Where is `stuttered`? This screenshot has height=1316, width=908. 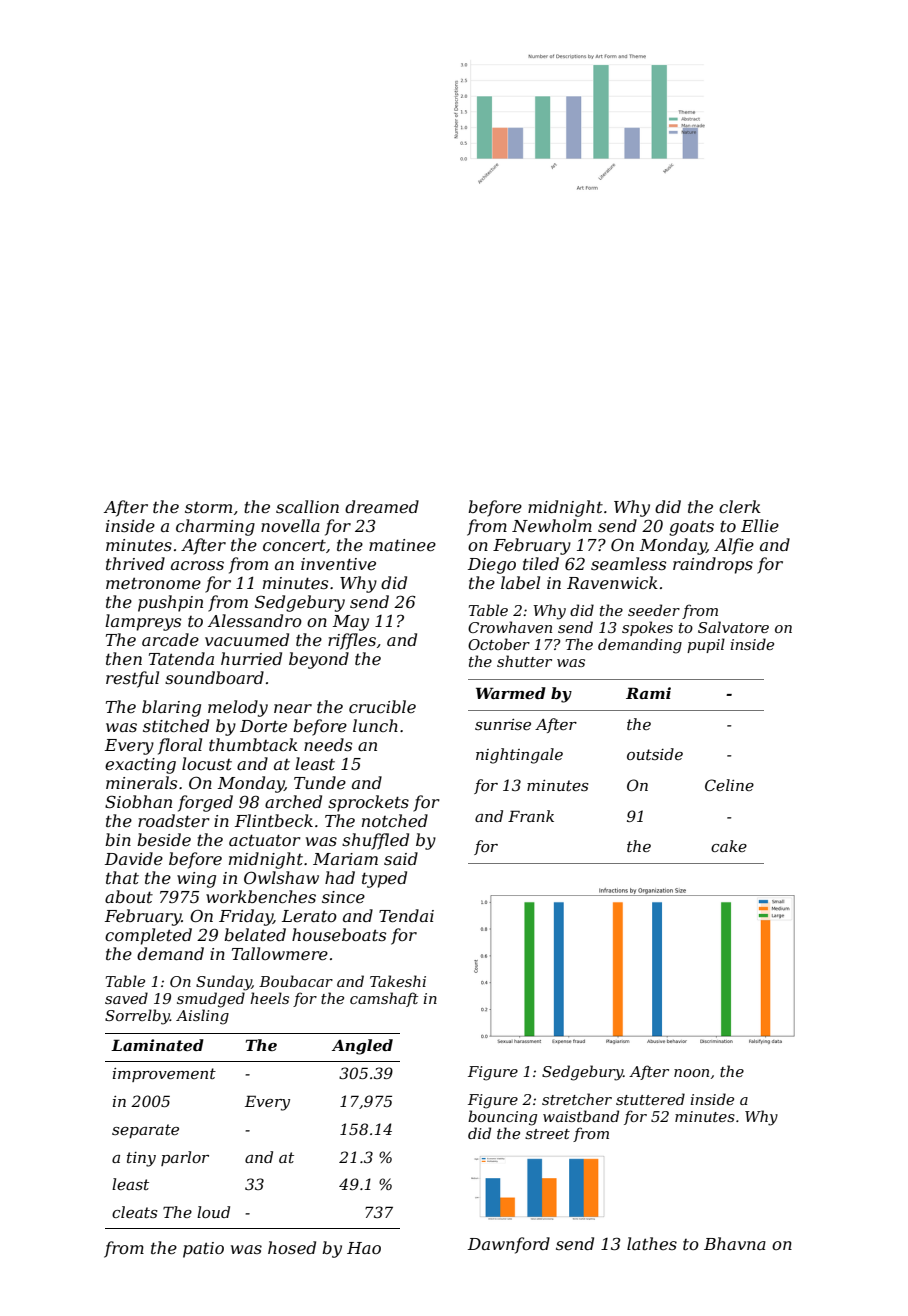
stuttered is located at coordinates (650, 1099).
